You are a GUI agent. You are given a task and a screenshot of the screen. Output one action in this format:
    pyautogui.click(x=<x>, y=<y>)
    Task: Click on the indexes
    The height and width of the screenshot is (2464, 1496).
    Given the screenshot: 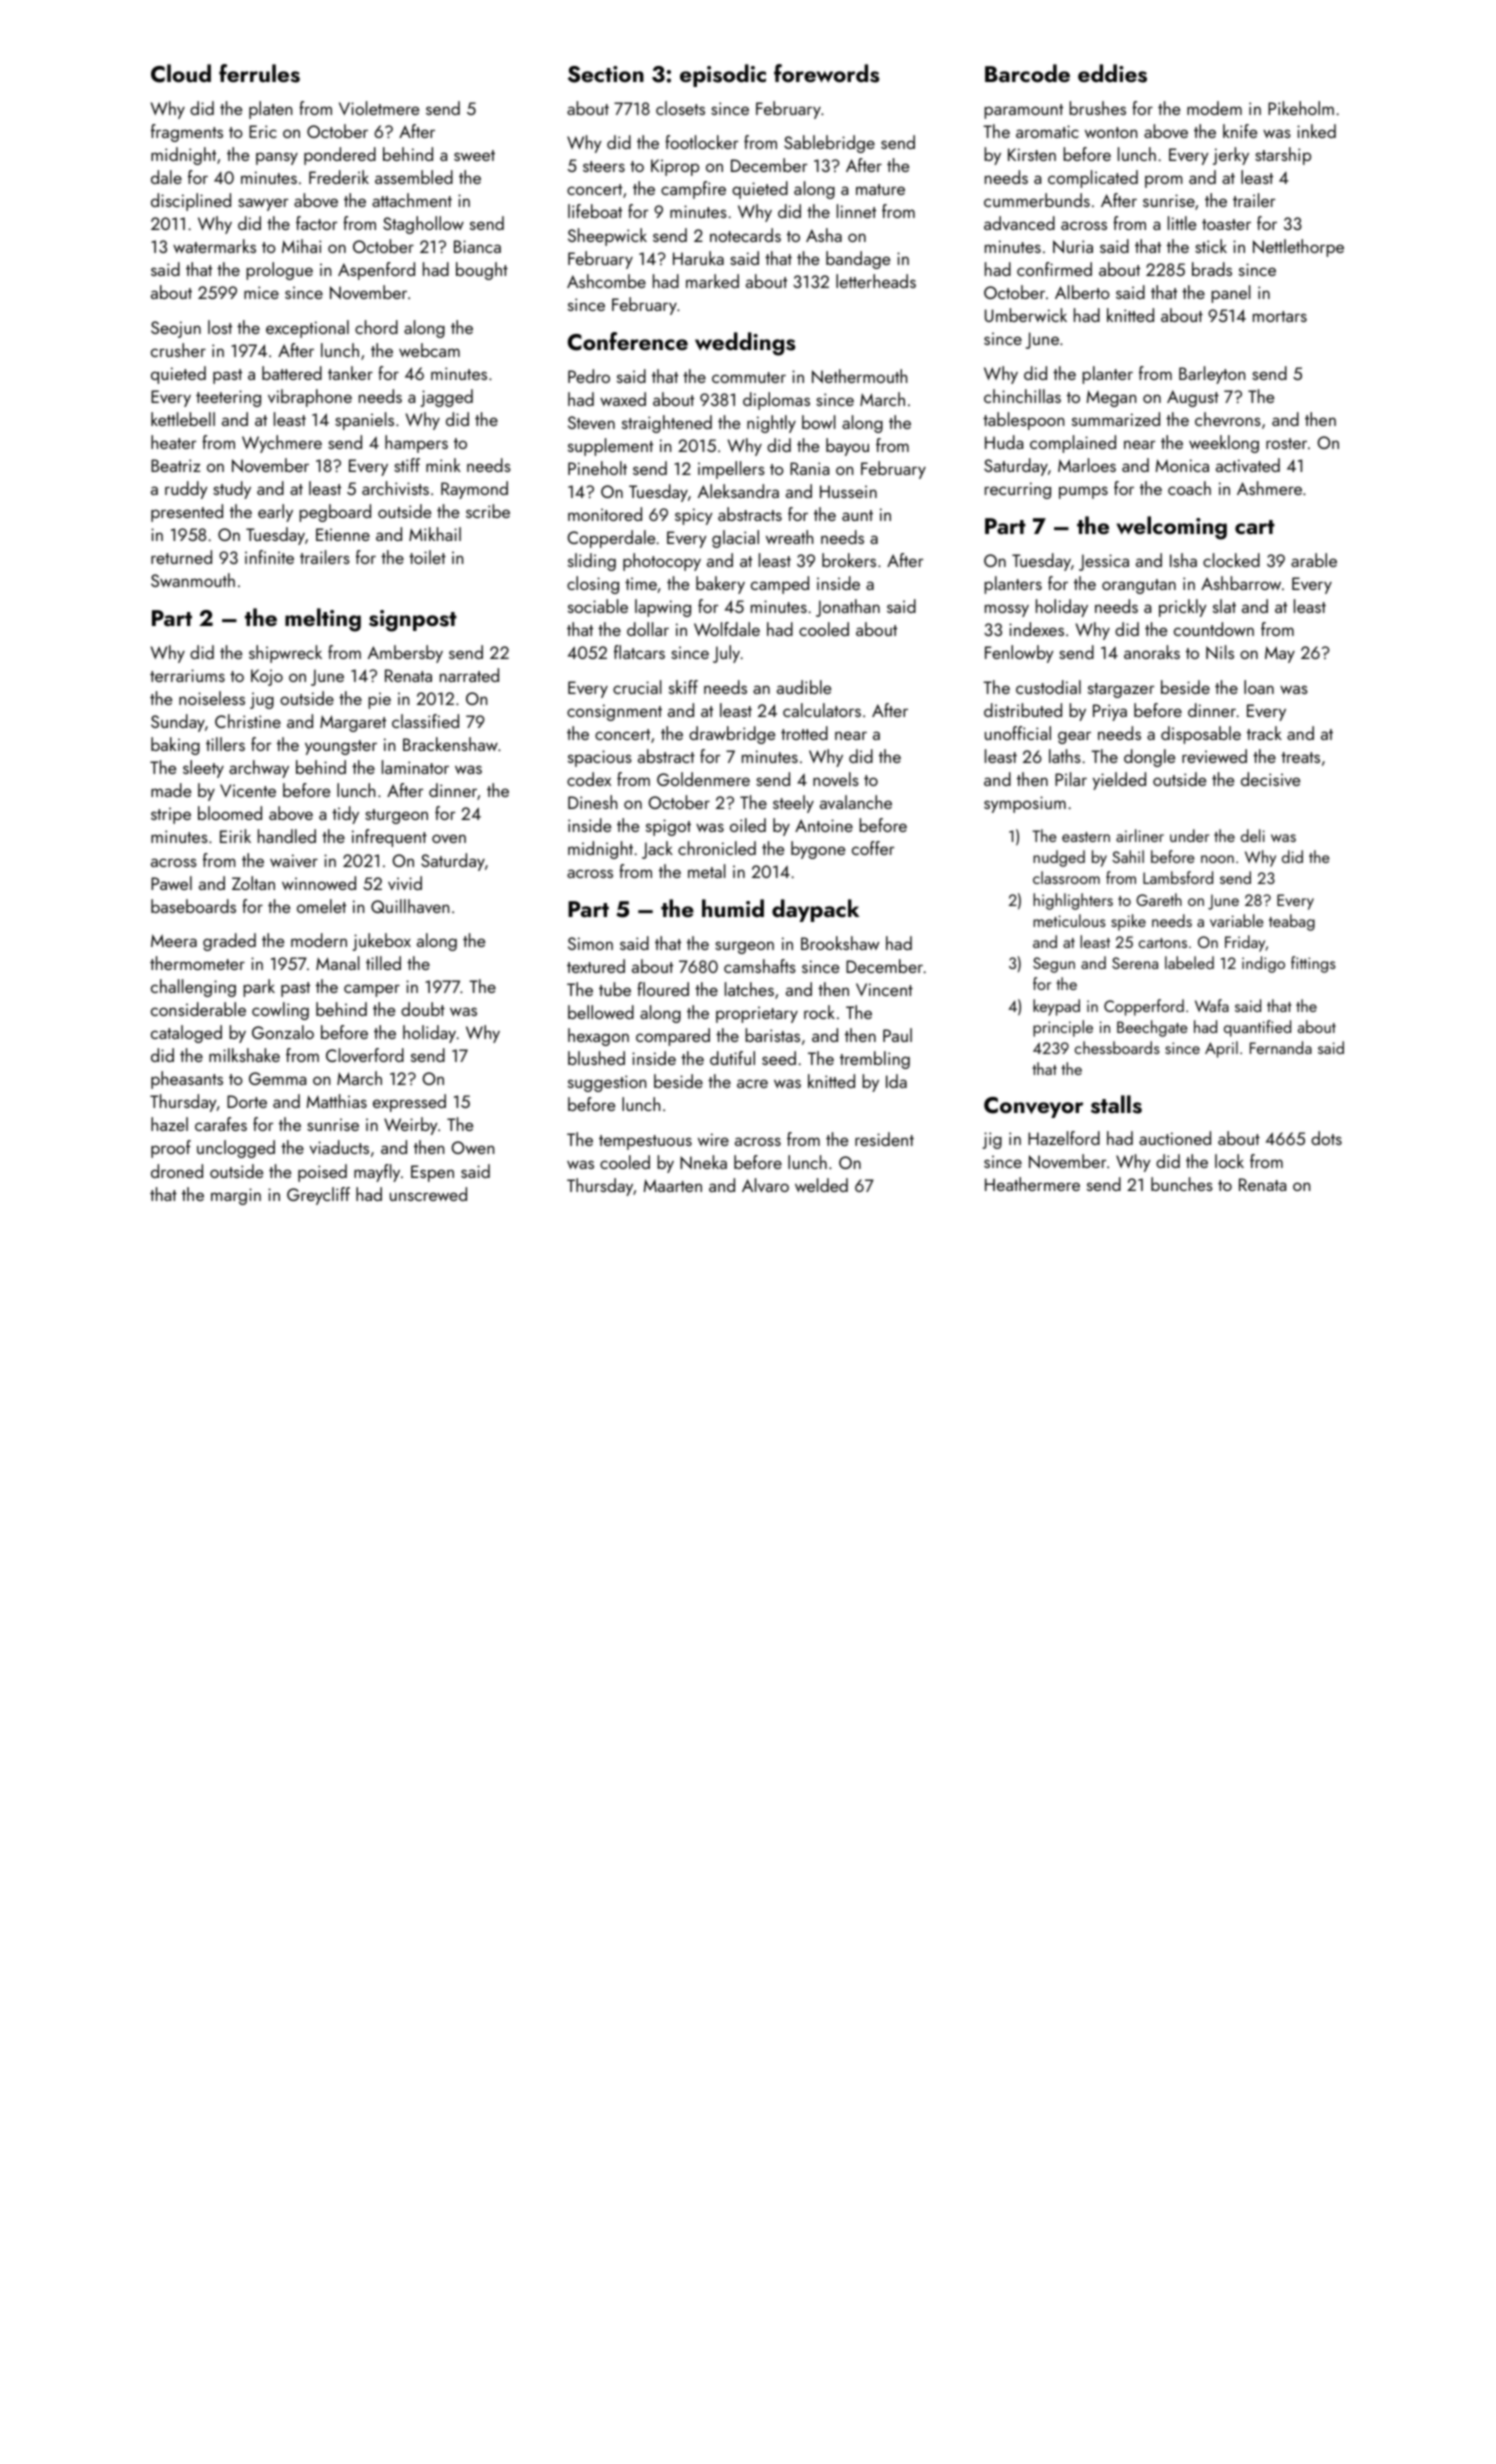 What is the action you would take?
    pyautogui.click(x=1036, y=629)
